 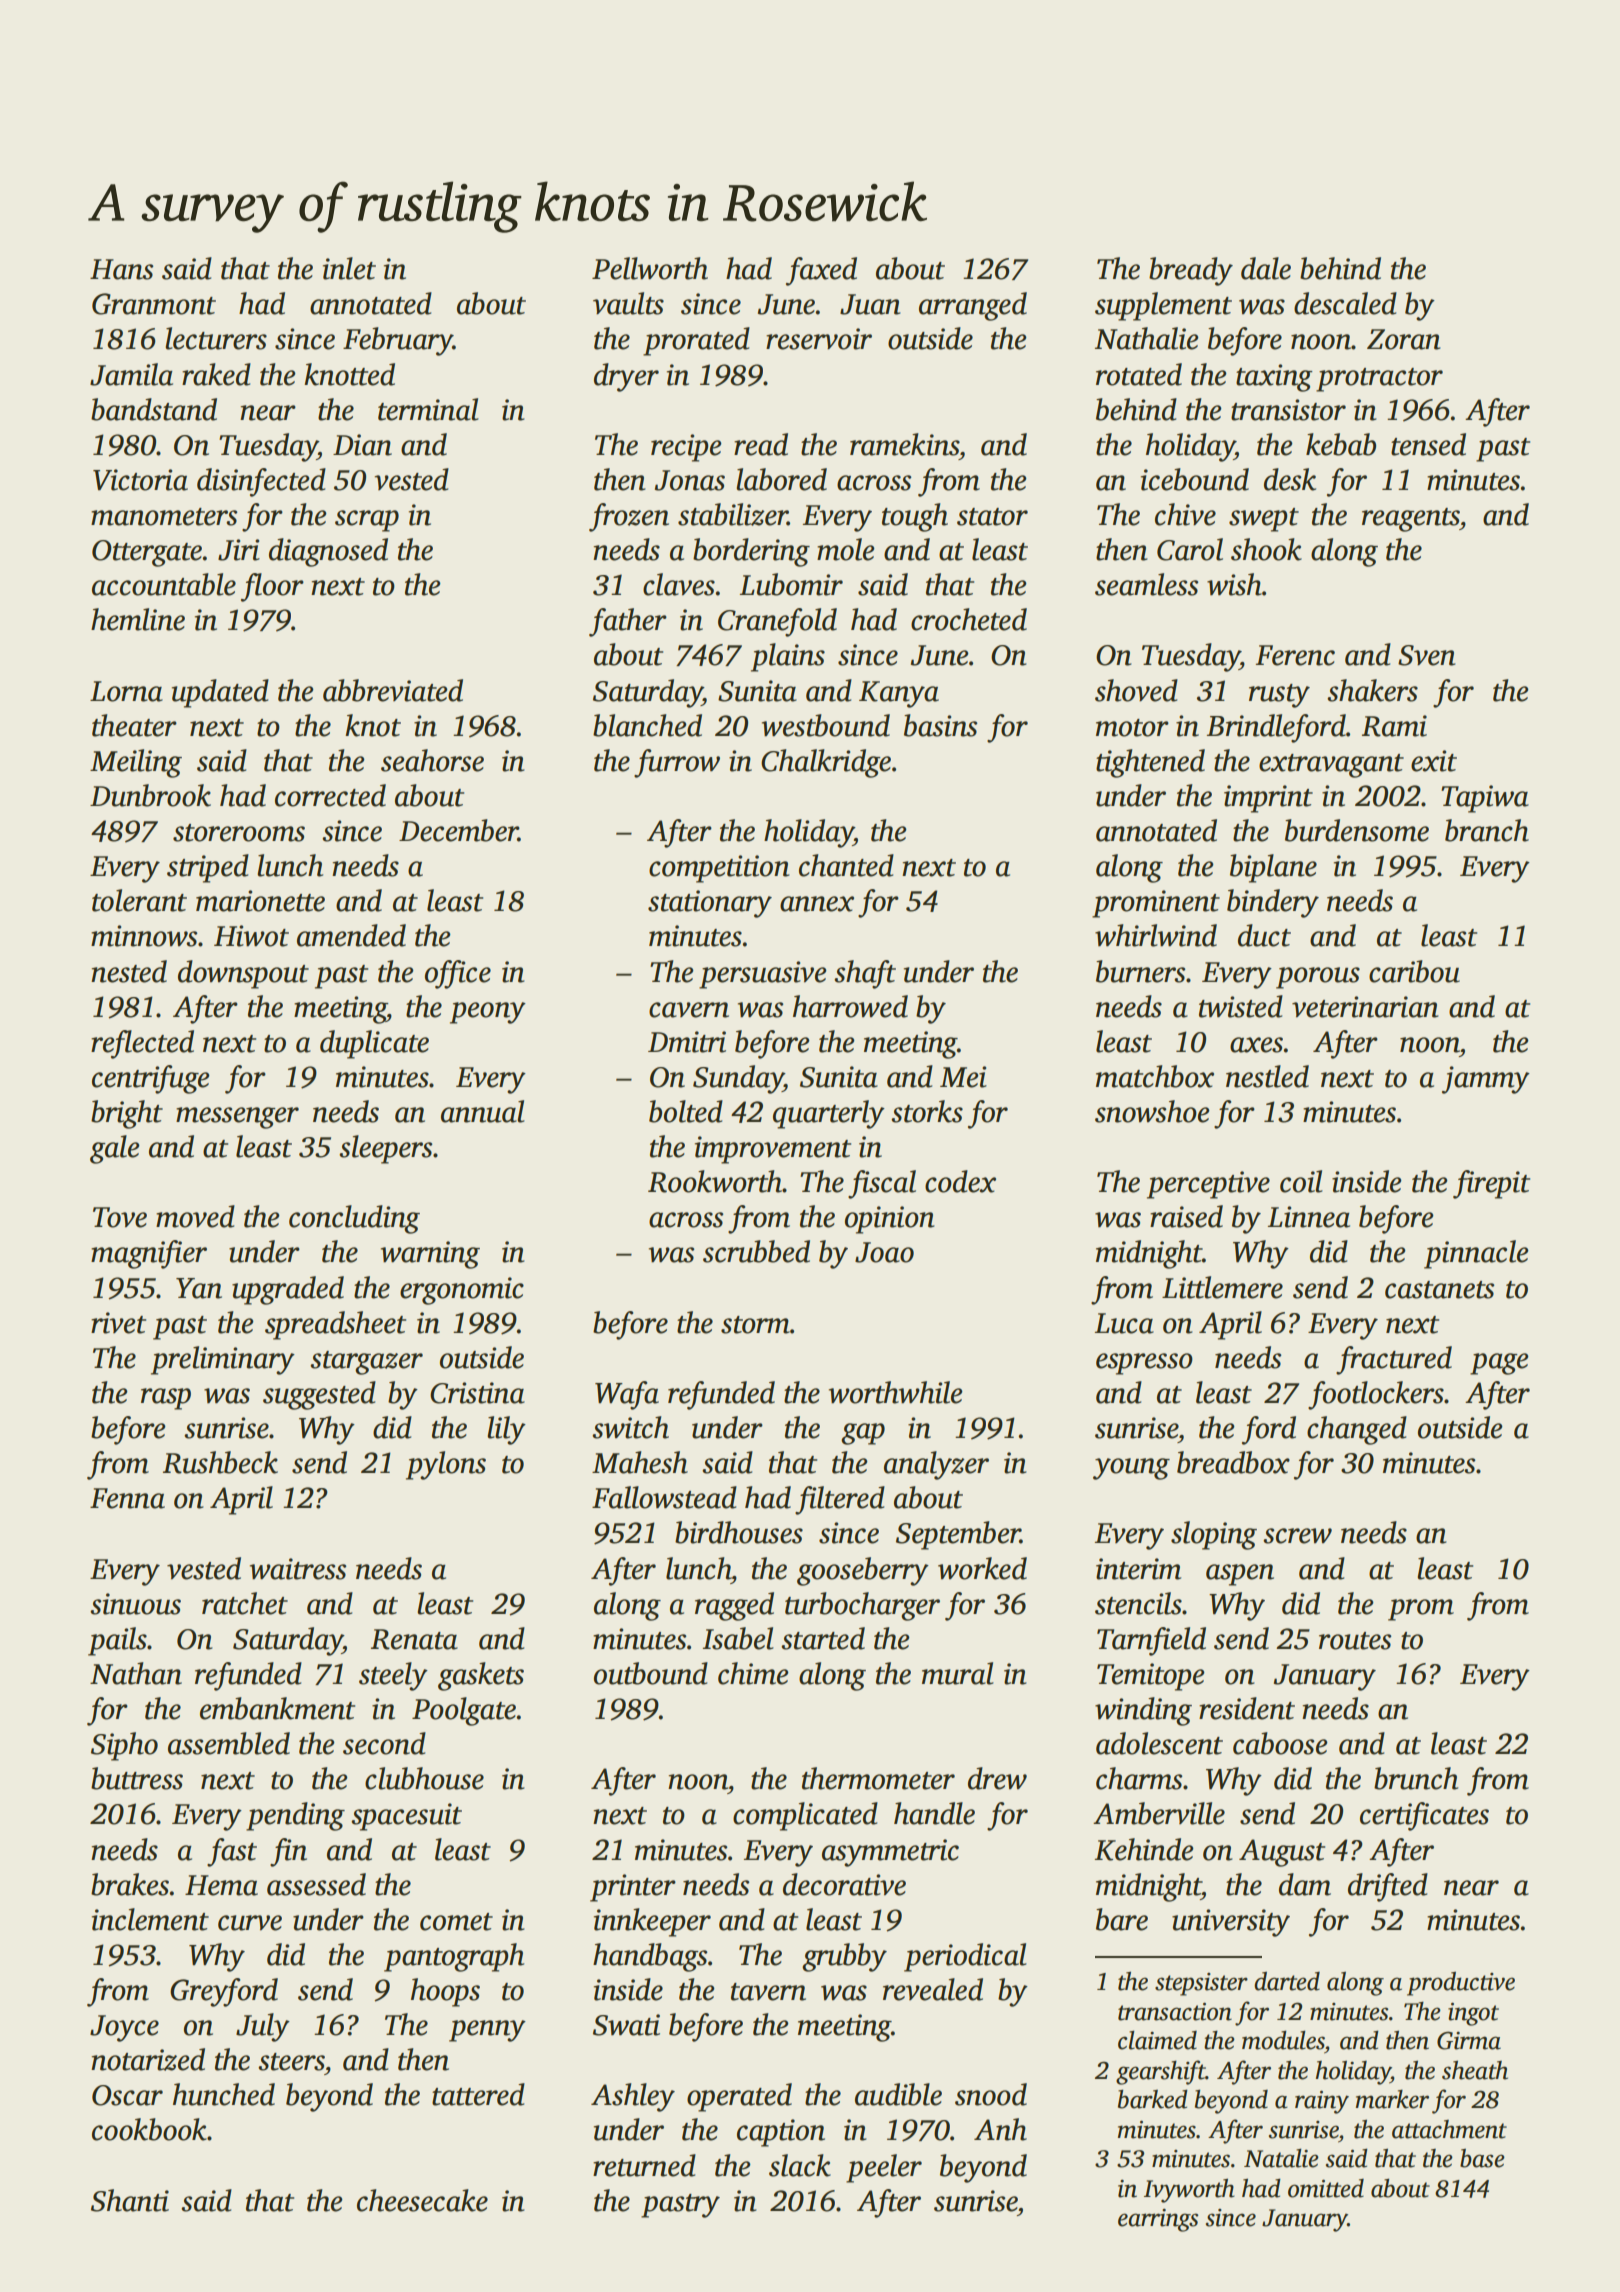 I want to click on jammy, so click(x=1486, y=1080).
